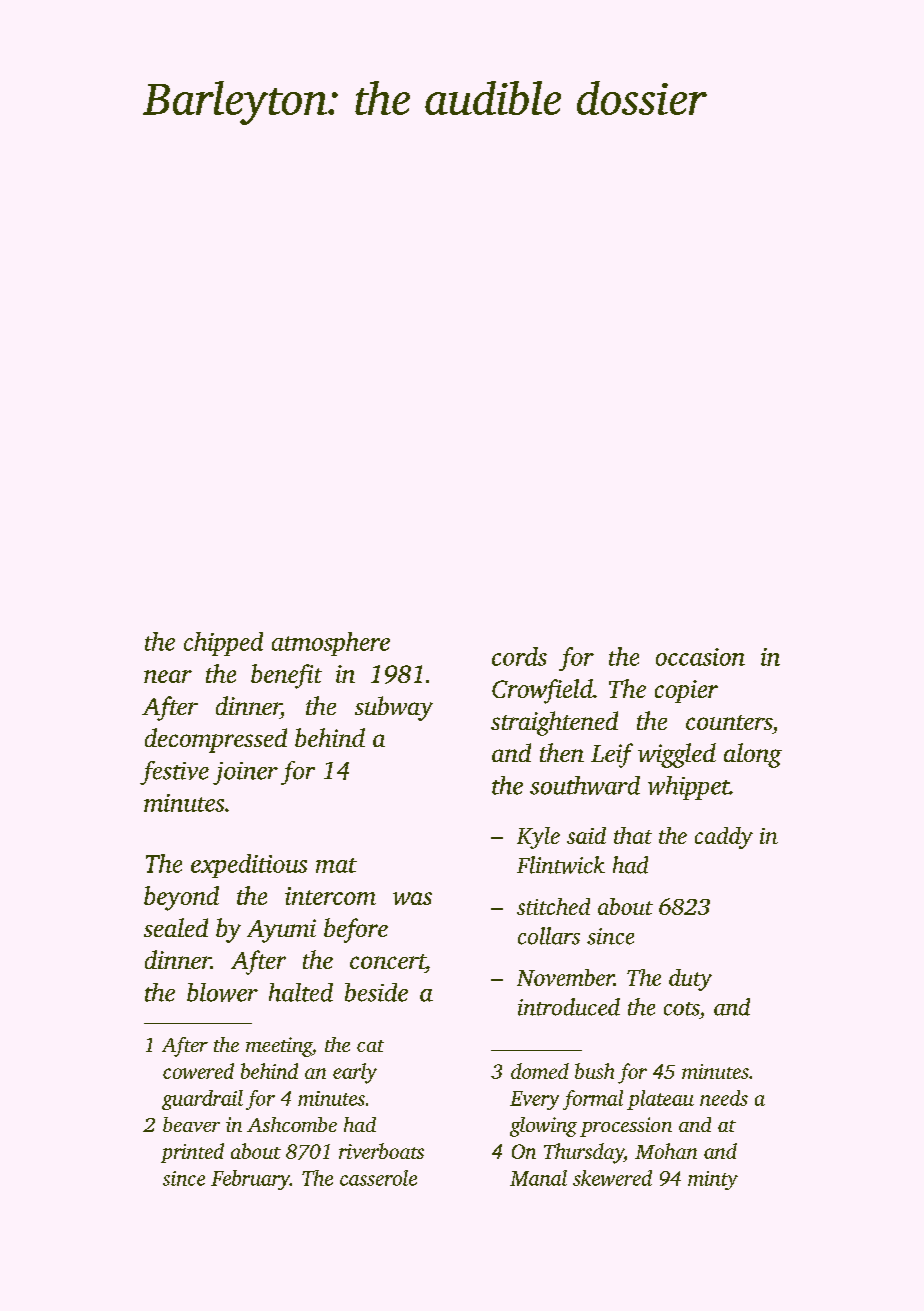 The width and height of the screenshot is (924, 1311). Describe the element at coordinates (245, 773) in the screenshot. I see `joiner` at that location.
